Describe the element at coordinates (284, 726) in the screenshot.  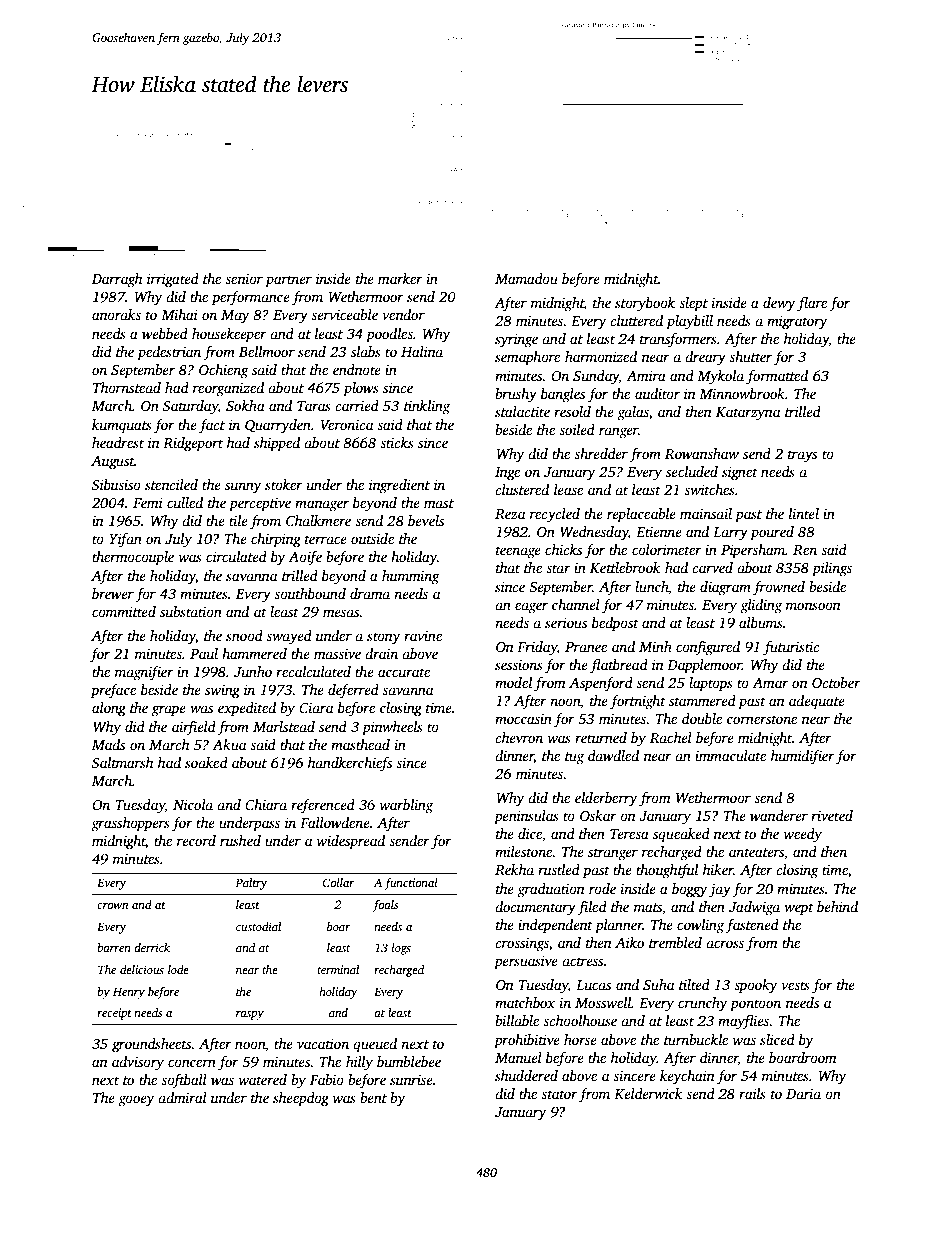
I see `Marlstead` at that location.
